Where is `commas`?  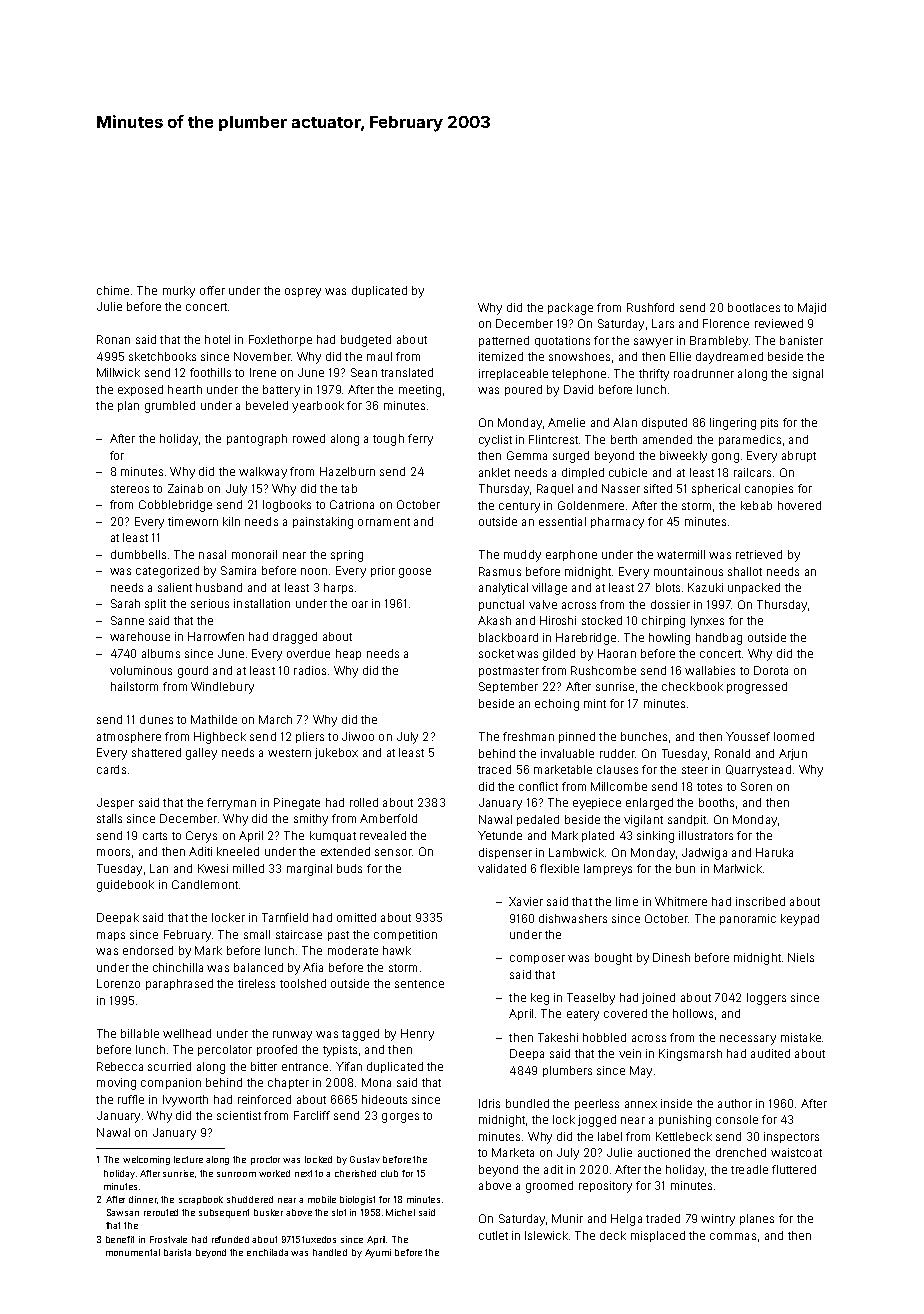 commas is located at coordinates (733, 1236).
